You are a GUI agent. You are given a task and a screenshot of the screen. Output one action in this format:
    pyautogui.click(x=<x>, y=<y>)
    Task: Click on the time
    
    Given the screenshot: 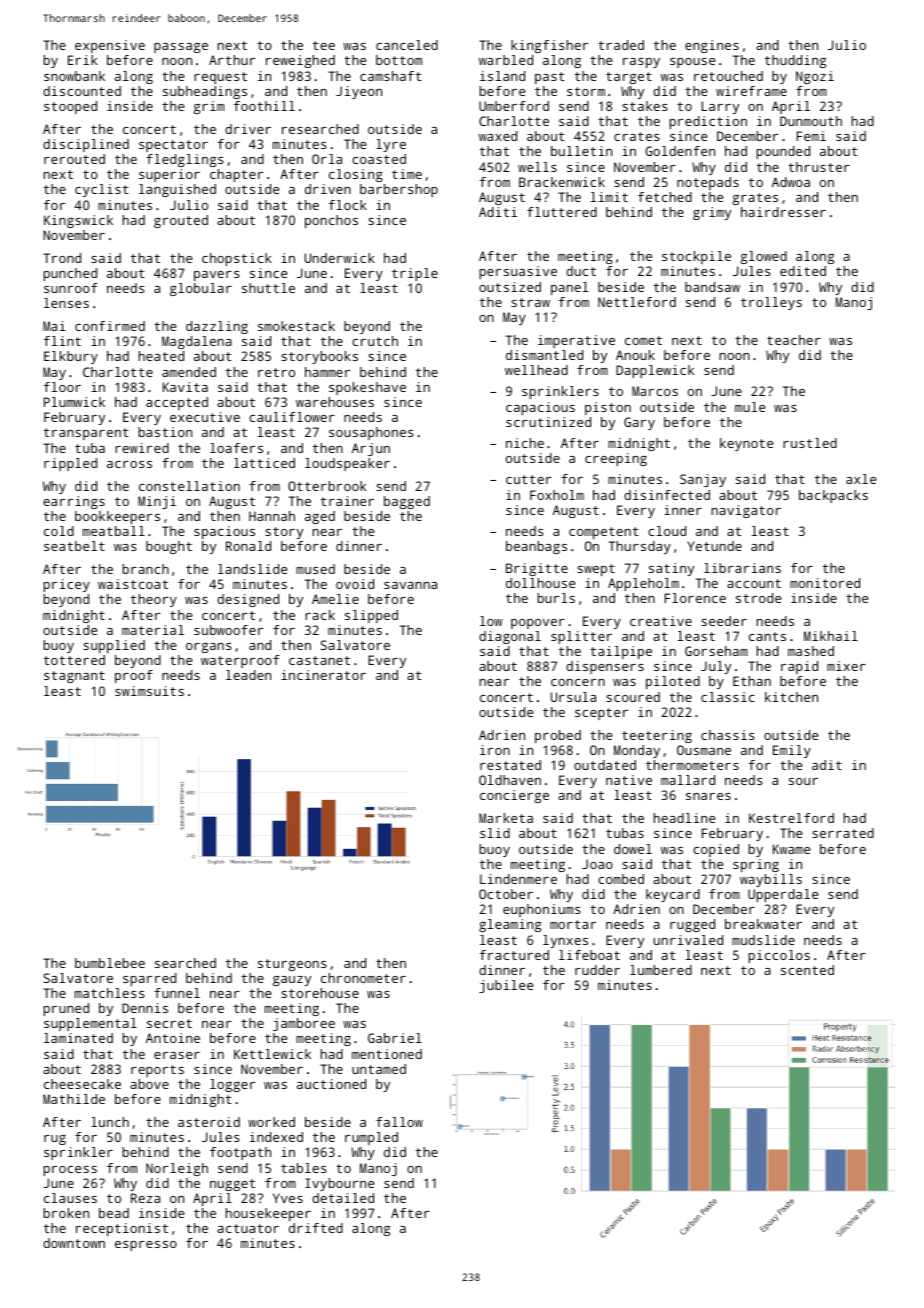 What is the action you would take?
    pyautogui.click(x=407, y=174)
